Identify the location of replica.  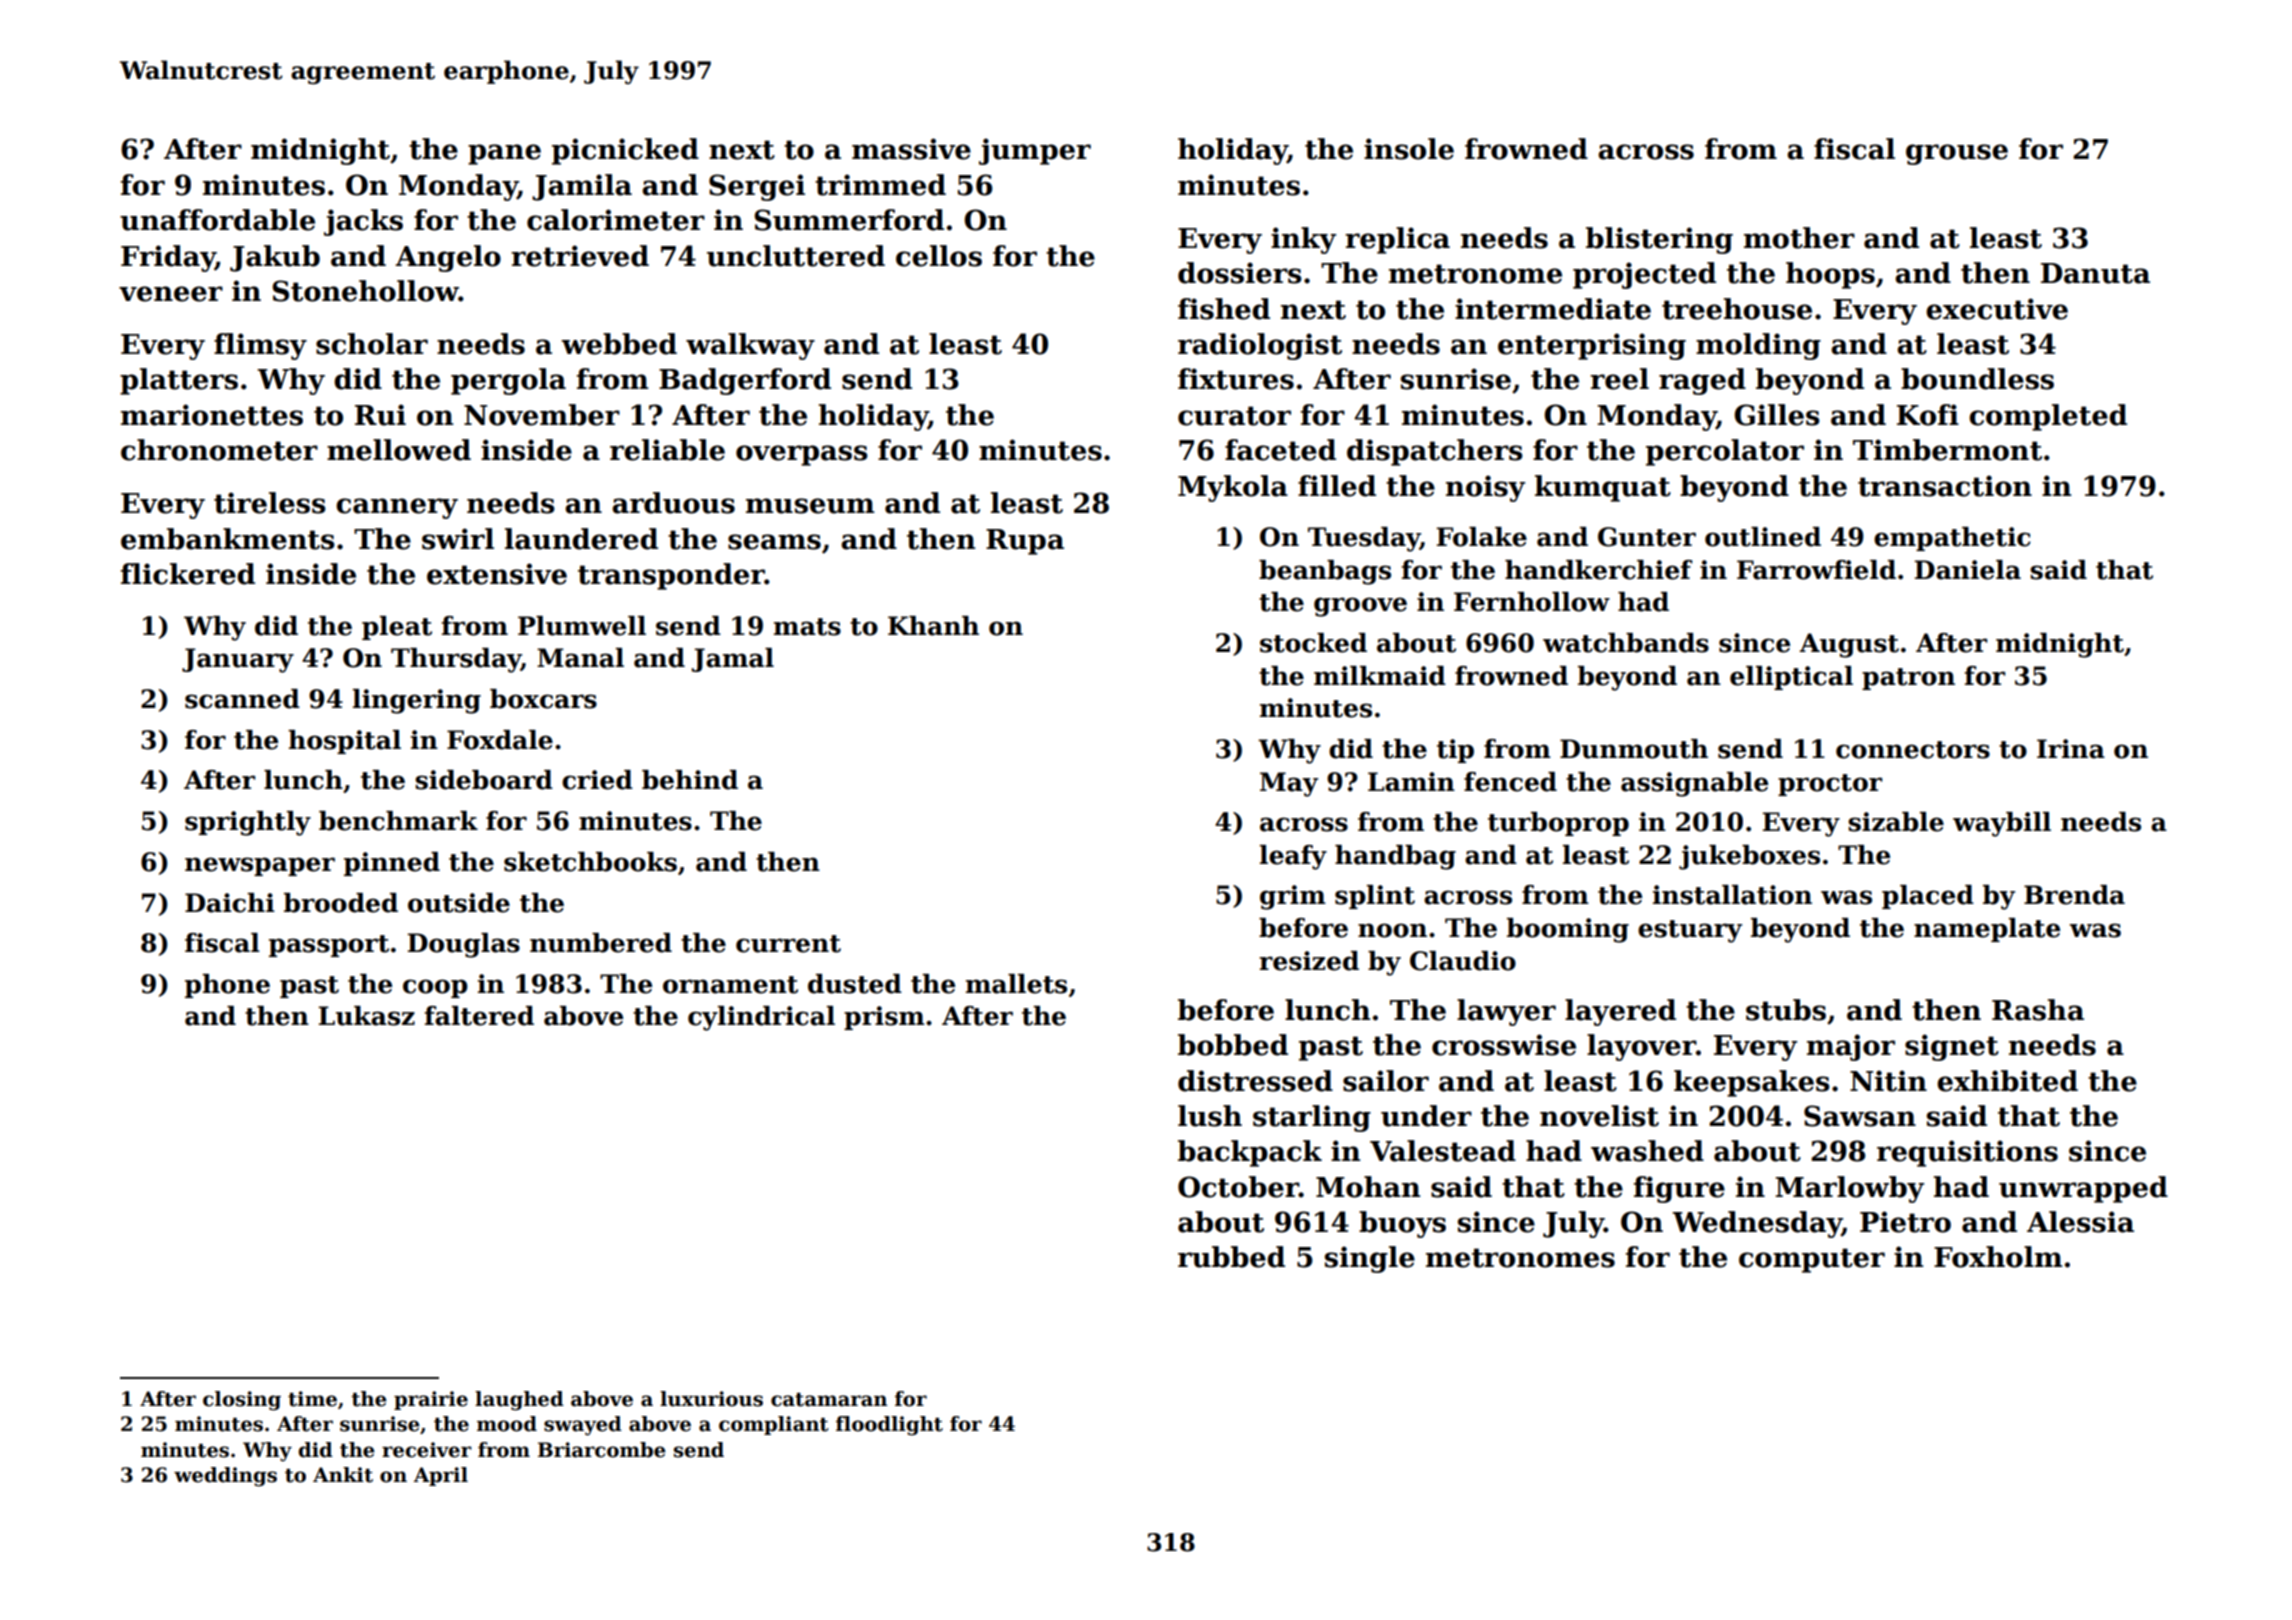
(1397, 240).
